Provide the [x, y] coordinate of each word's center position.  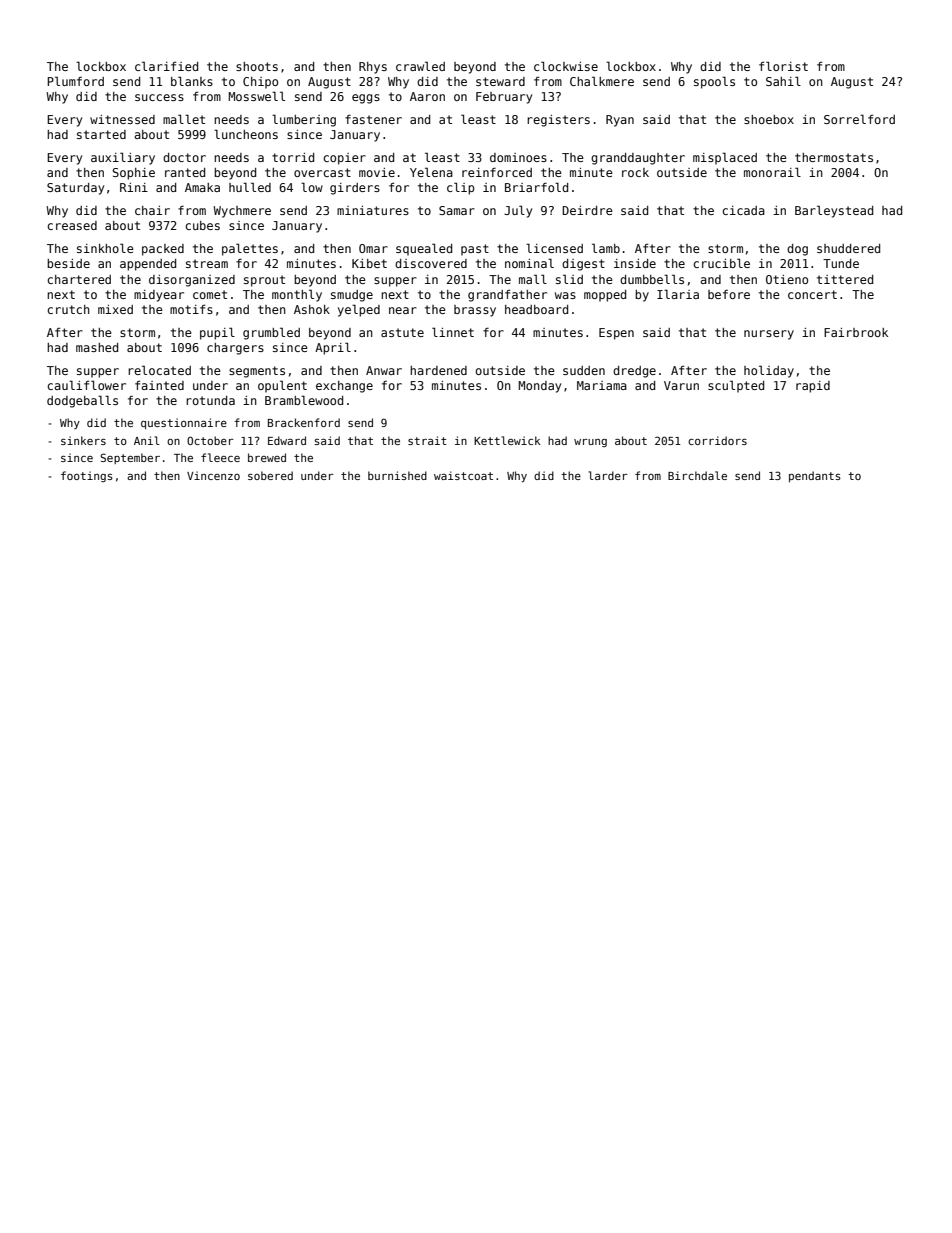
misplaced [725, 158]
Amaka [202, 187]
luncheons [246, 134]
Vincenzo [213, 475]
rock [635, 172]
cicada [743, 210]
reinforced [497, 172]
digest [583, 265]
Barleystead [834, 211]
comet [210, 294]
